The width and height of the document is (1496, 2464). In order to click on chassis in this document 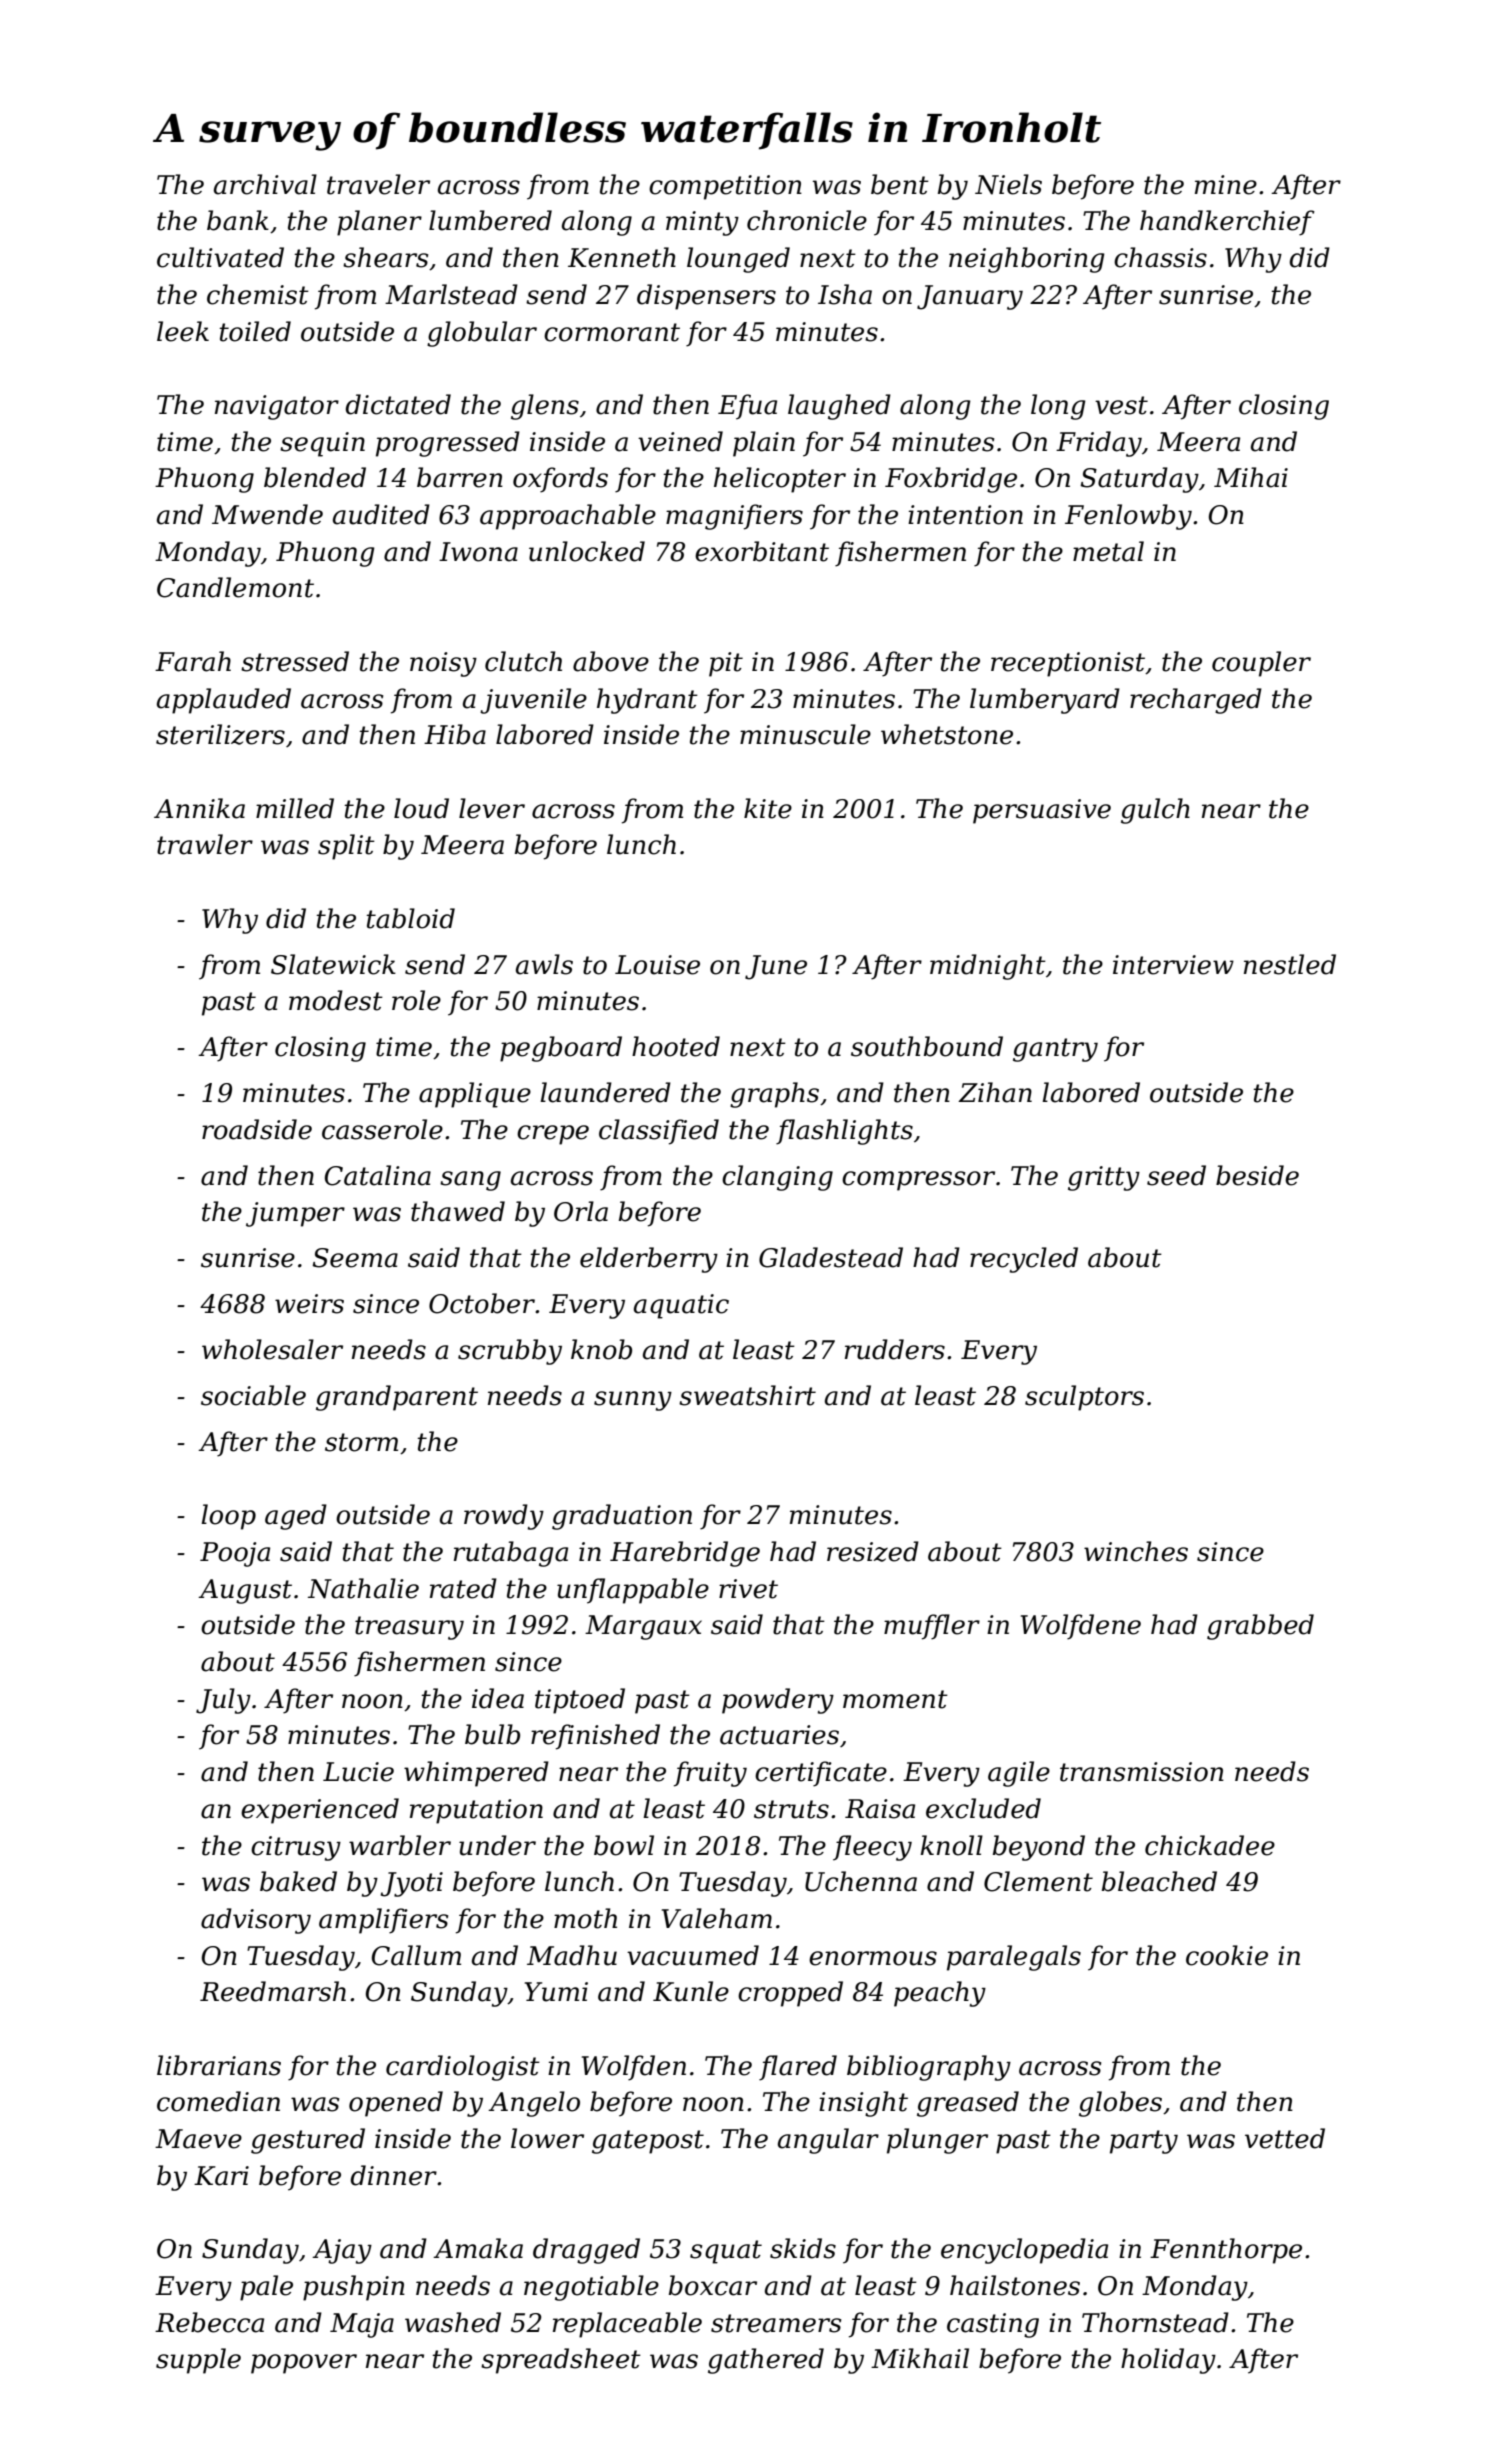, I will do `click(1160, 257)`.
